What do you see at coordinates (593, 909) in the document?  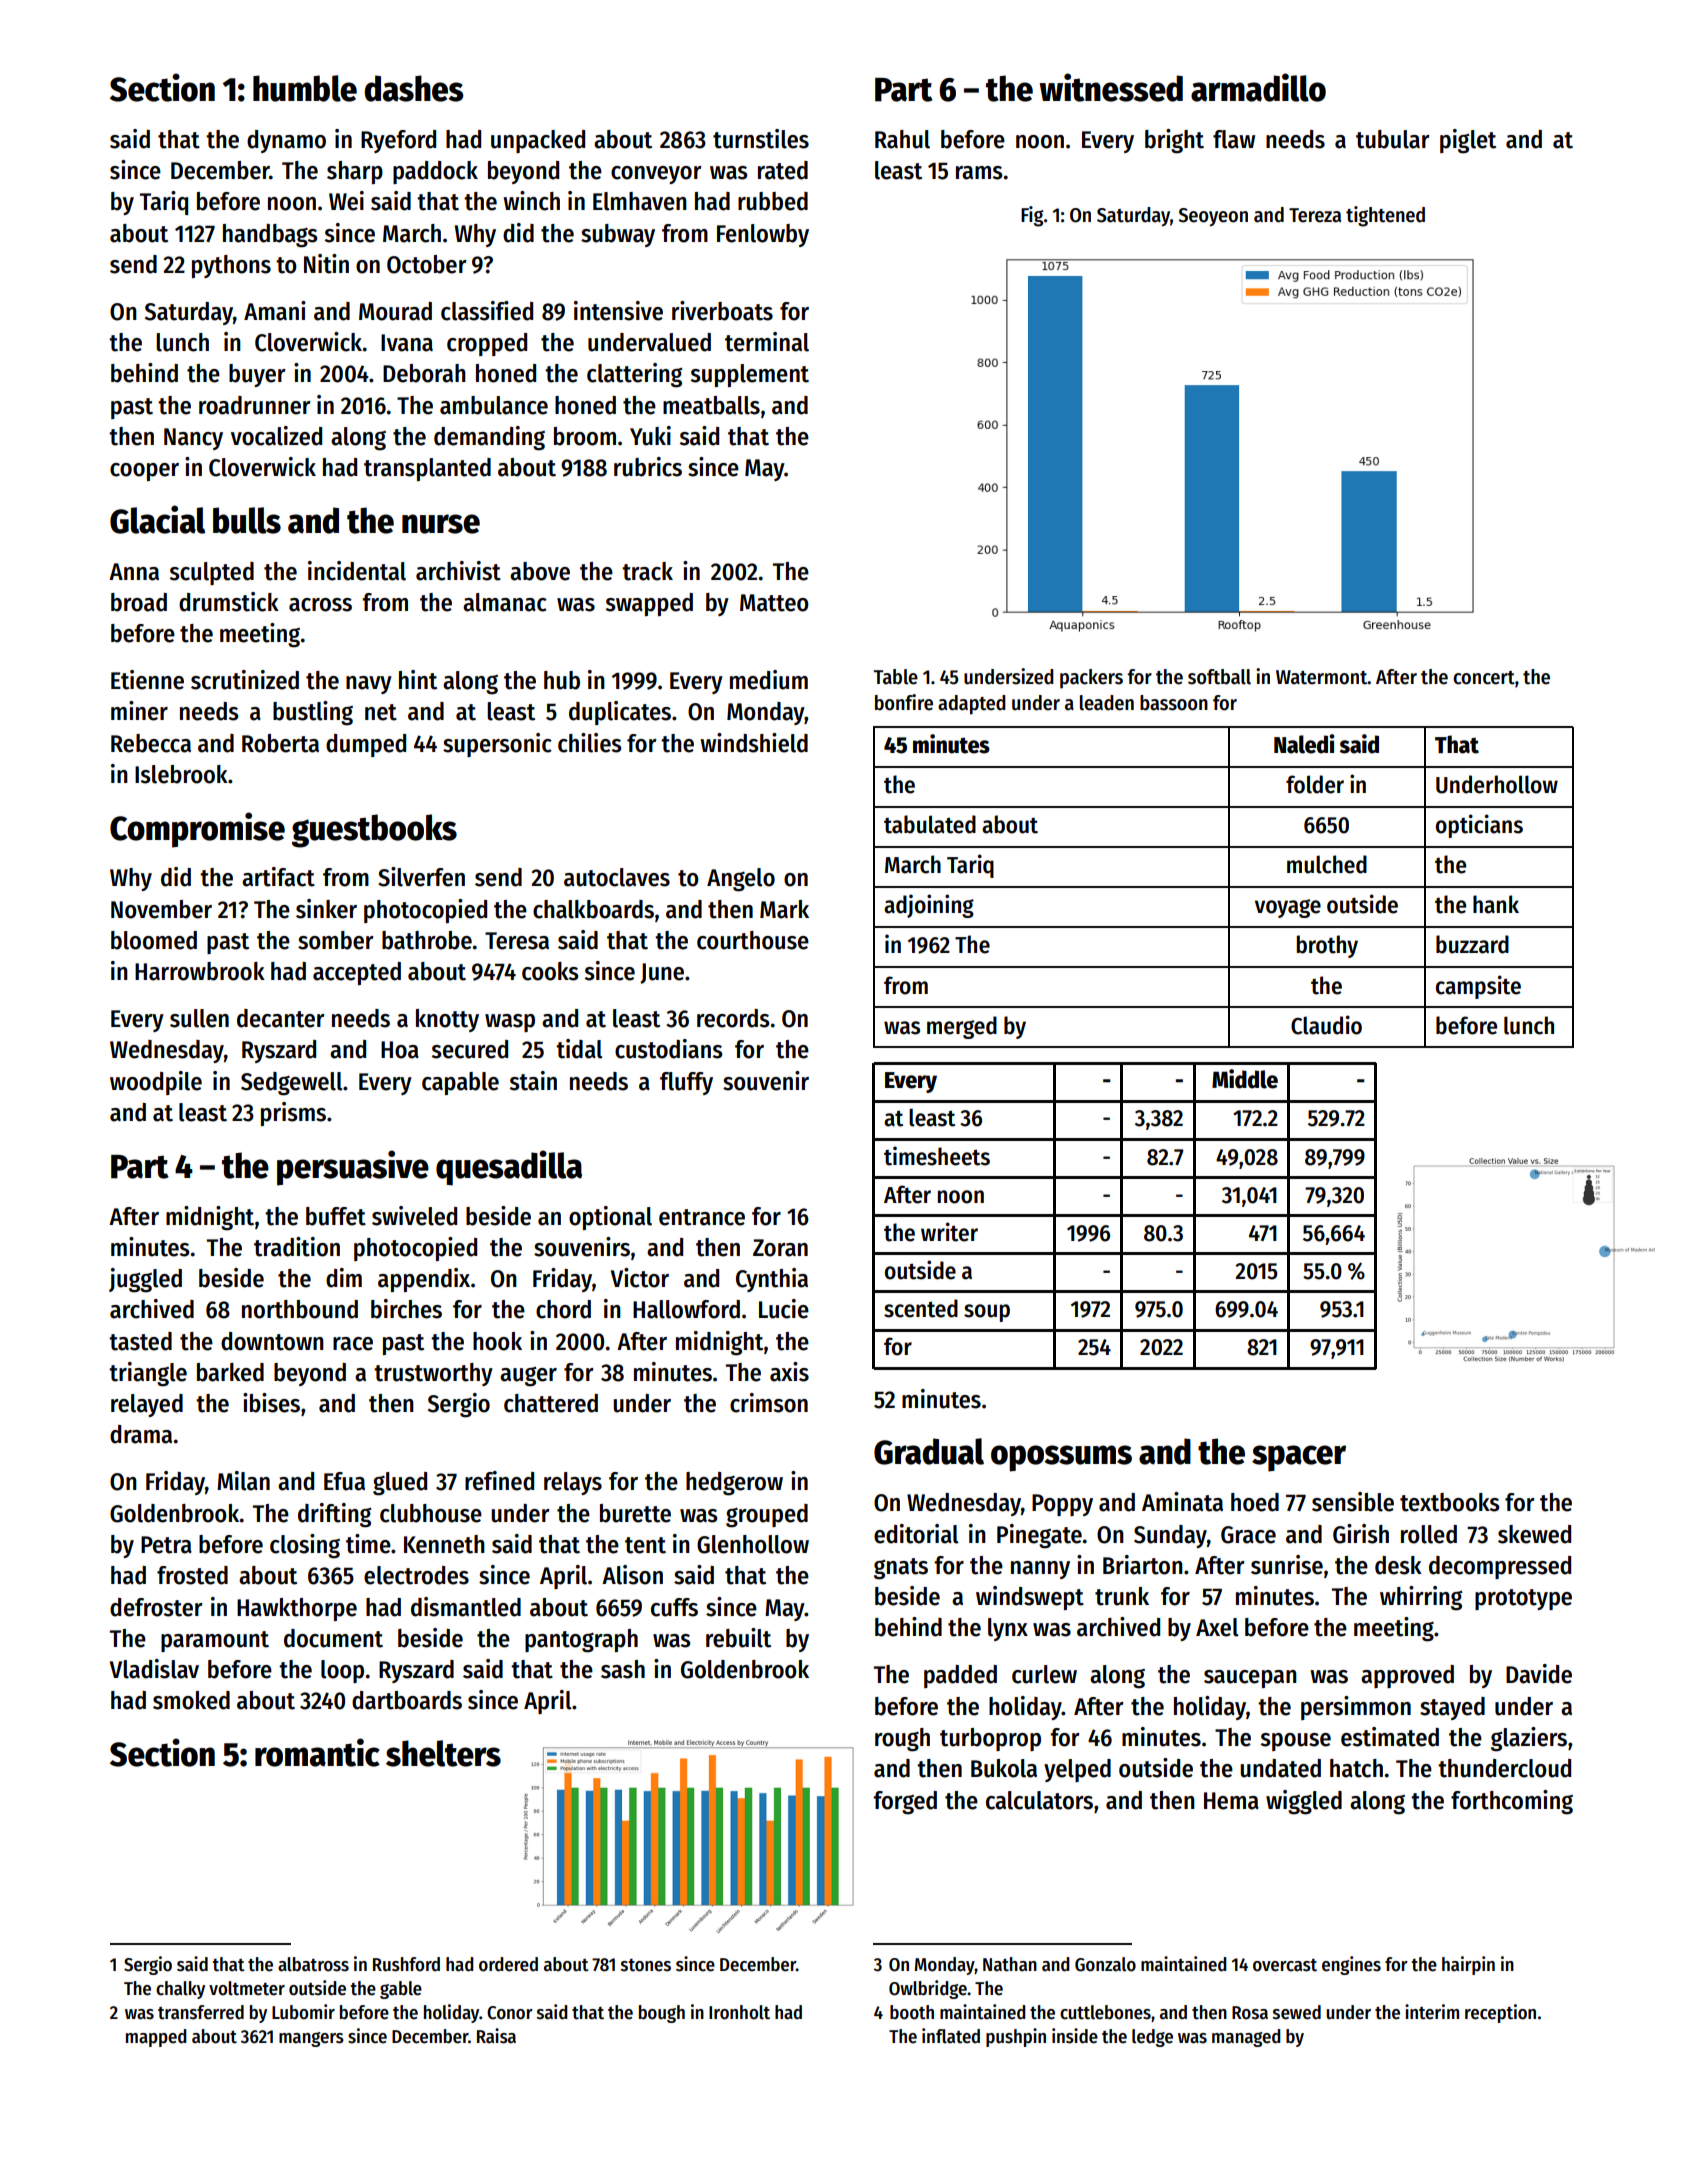 I see `chalkboards` at bounding box center [593, 909].
